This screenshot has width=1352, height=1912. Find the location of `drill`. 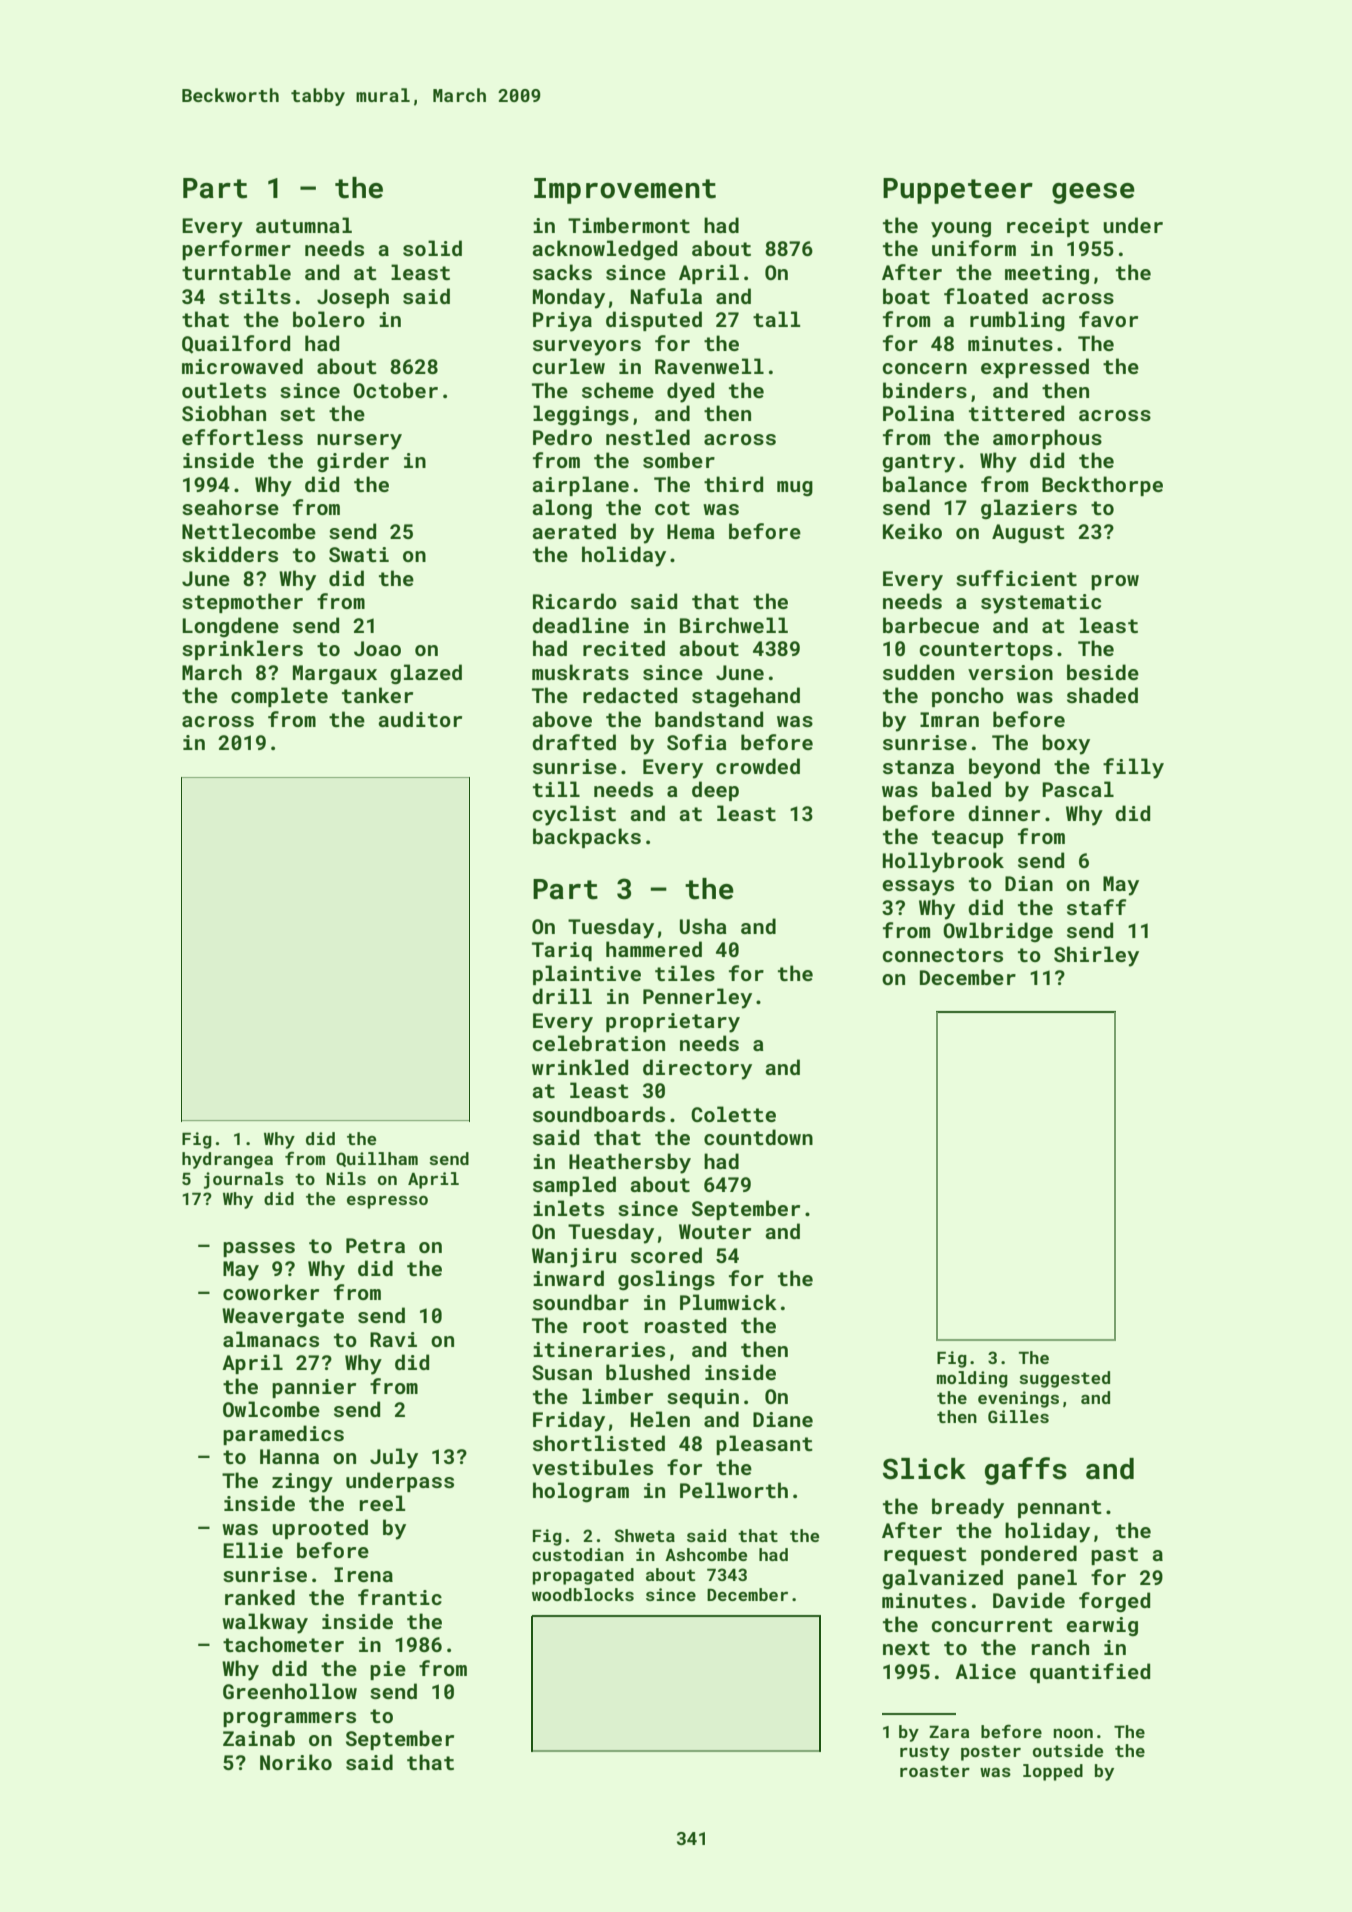

drill is located at coordinates (562, 996).
